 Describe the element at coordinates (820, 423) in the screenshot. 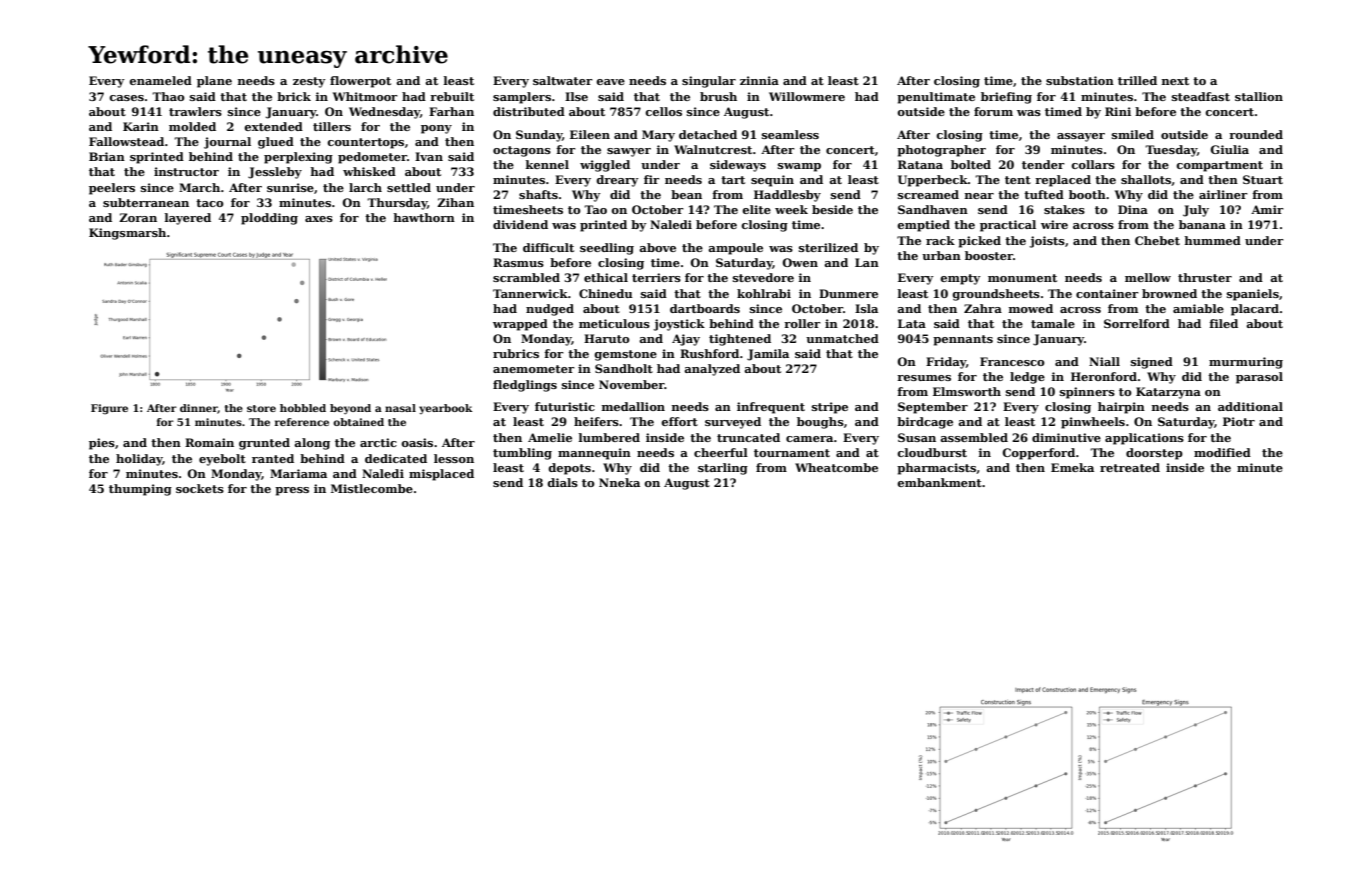

I see `boughs` at that location.
